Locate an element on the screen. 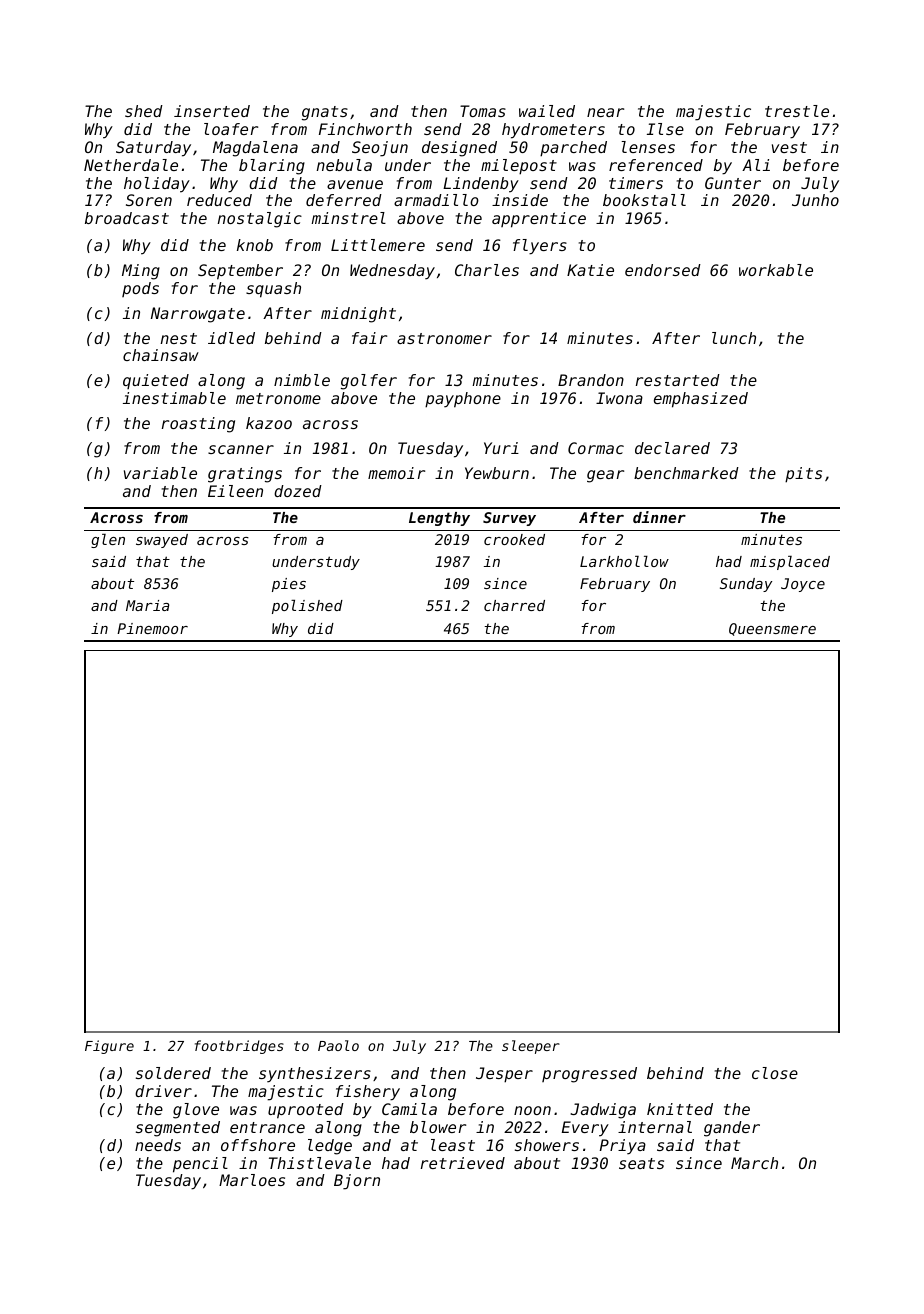 The height and width of the screenshot is (1314, 924). footbridges is located at coordinates (239, 1047).
